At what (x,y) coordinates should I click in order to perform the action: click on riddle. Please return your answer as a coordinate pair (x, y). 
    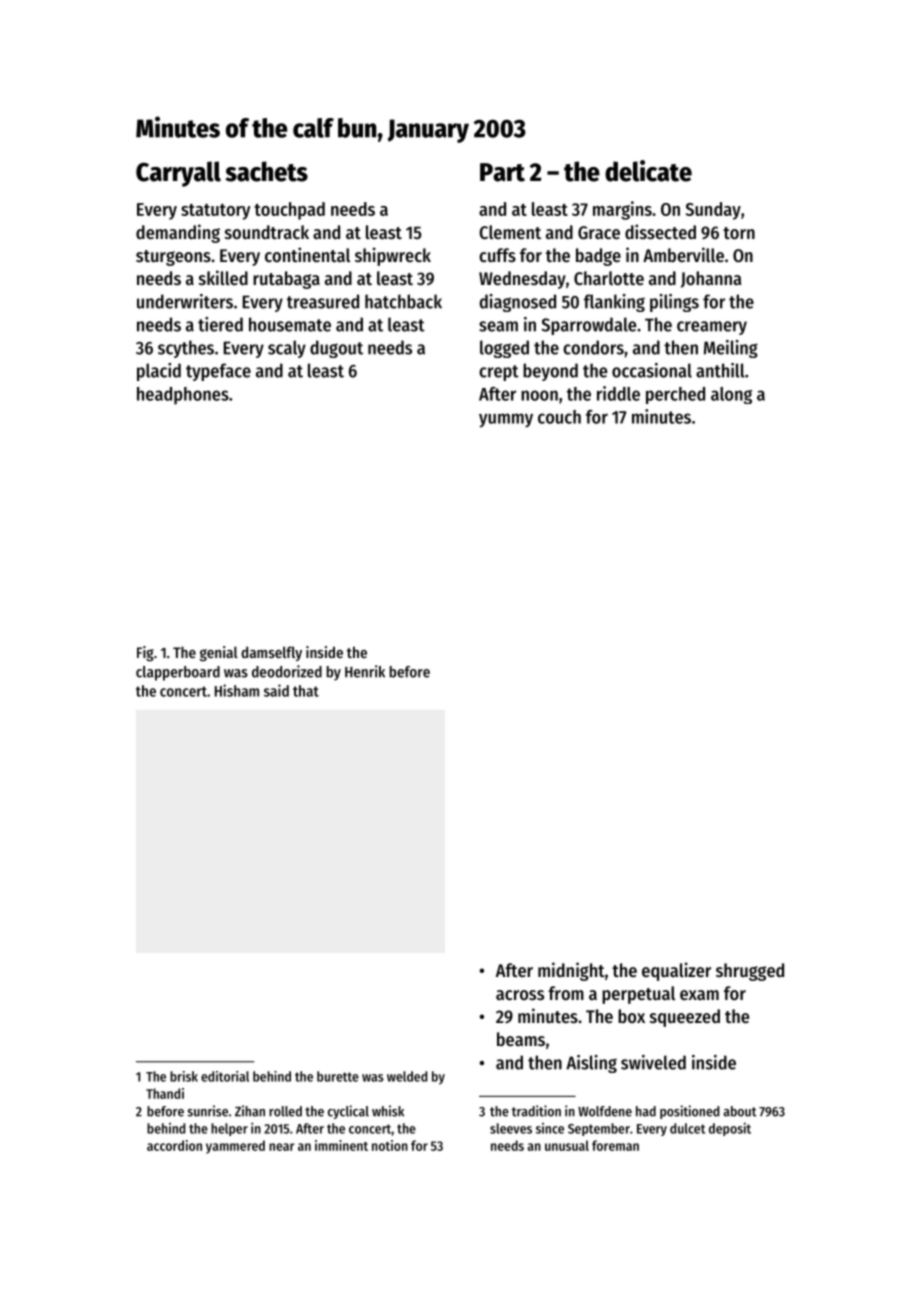
    Looking at the image, I should click on (618, 393).
